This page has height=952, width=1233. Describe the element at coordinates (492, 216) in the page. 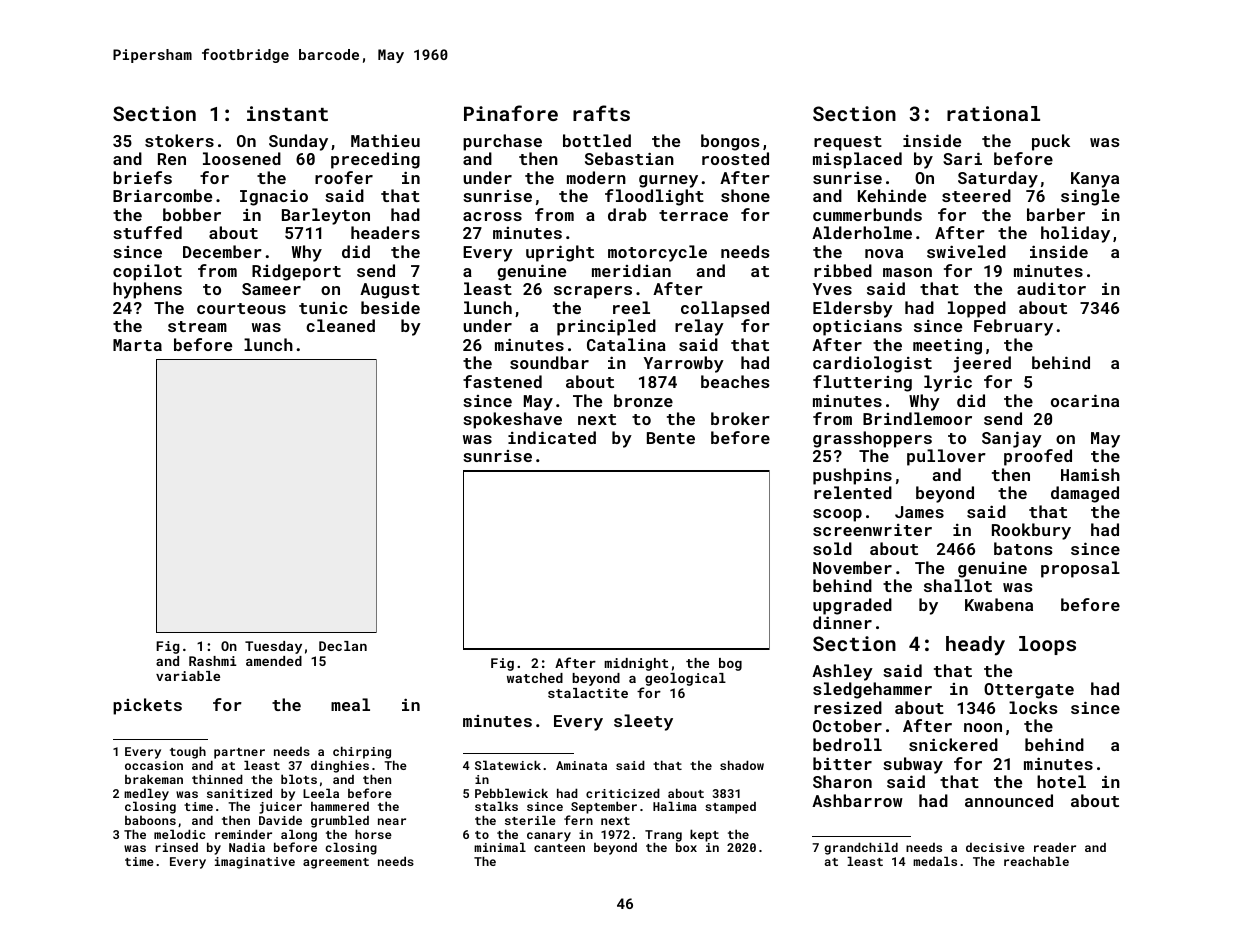

I see `across` at that location.
